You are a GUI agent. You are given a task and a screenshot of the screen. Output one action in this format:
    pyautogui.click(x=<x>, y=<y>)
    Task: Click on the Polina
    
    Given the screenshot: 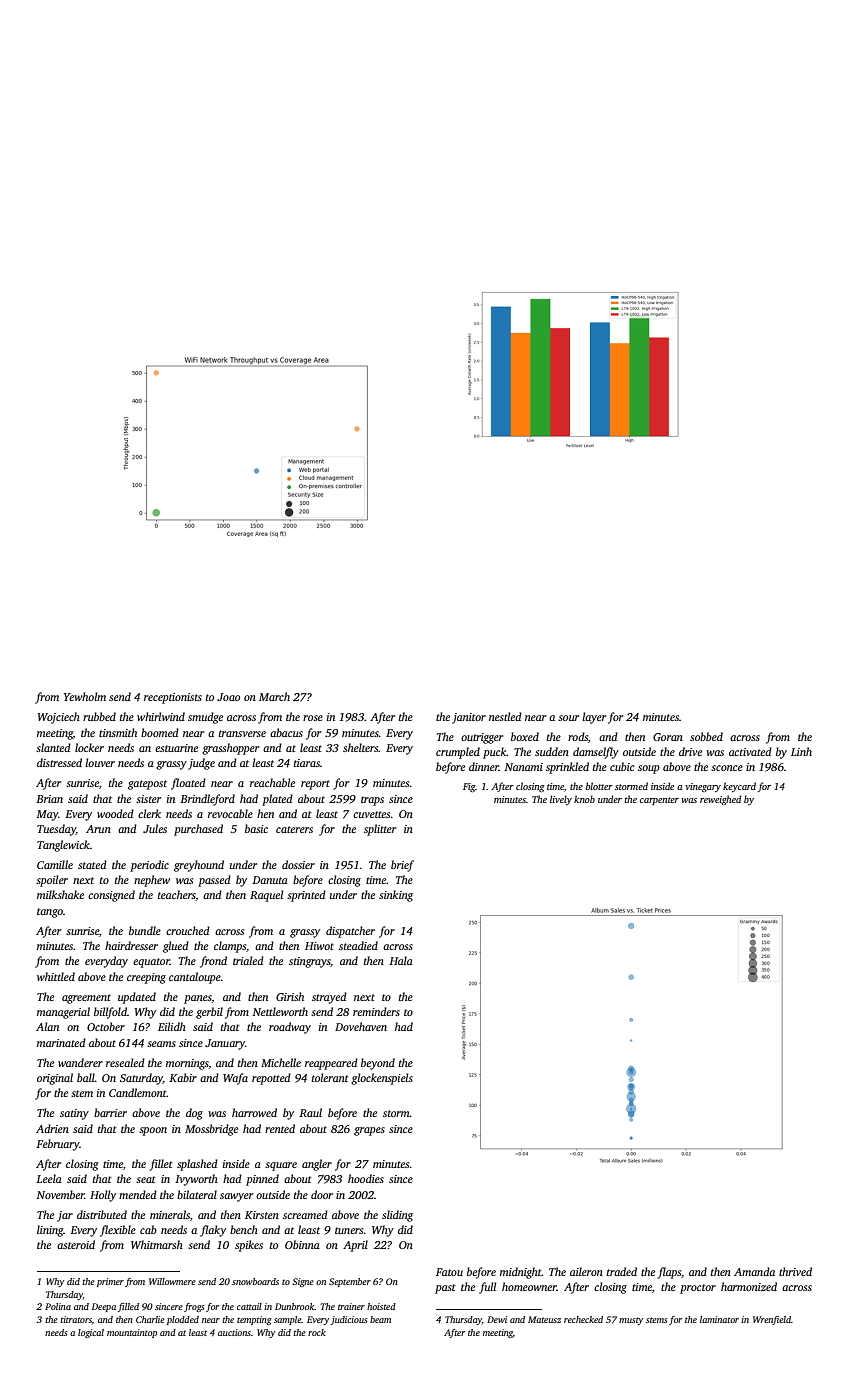 What is the action you would take?
    pyautogui.click(x=58, y=1306)
